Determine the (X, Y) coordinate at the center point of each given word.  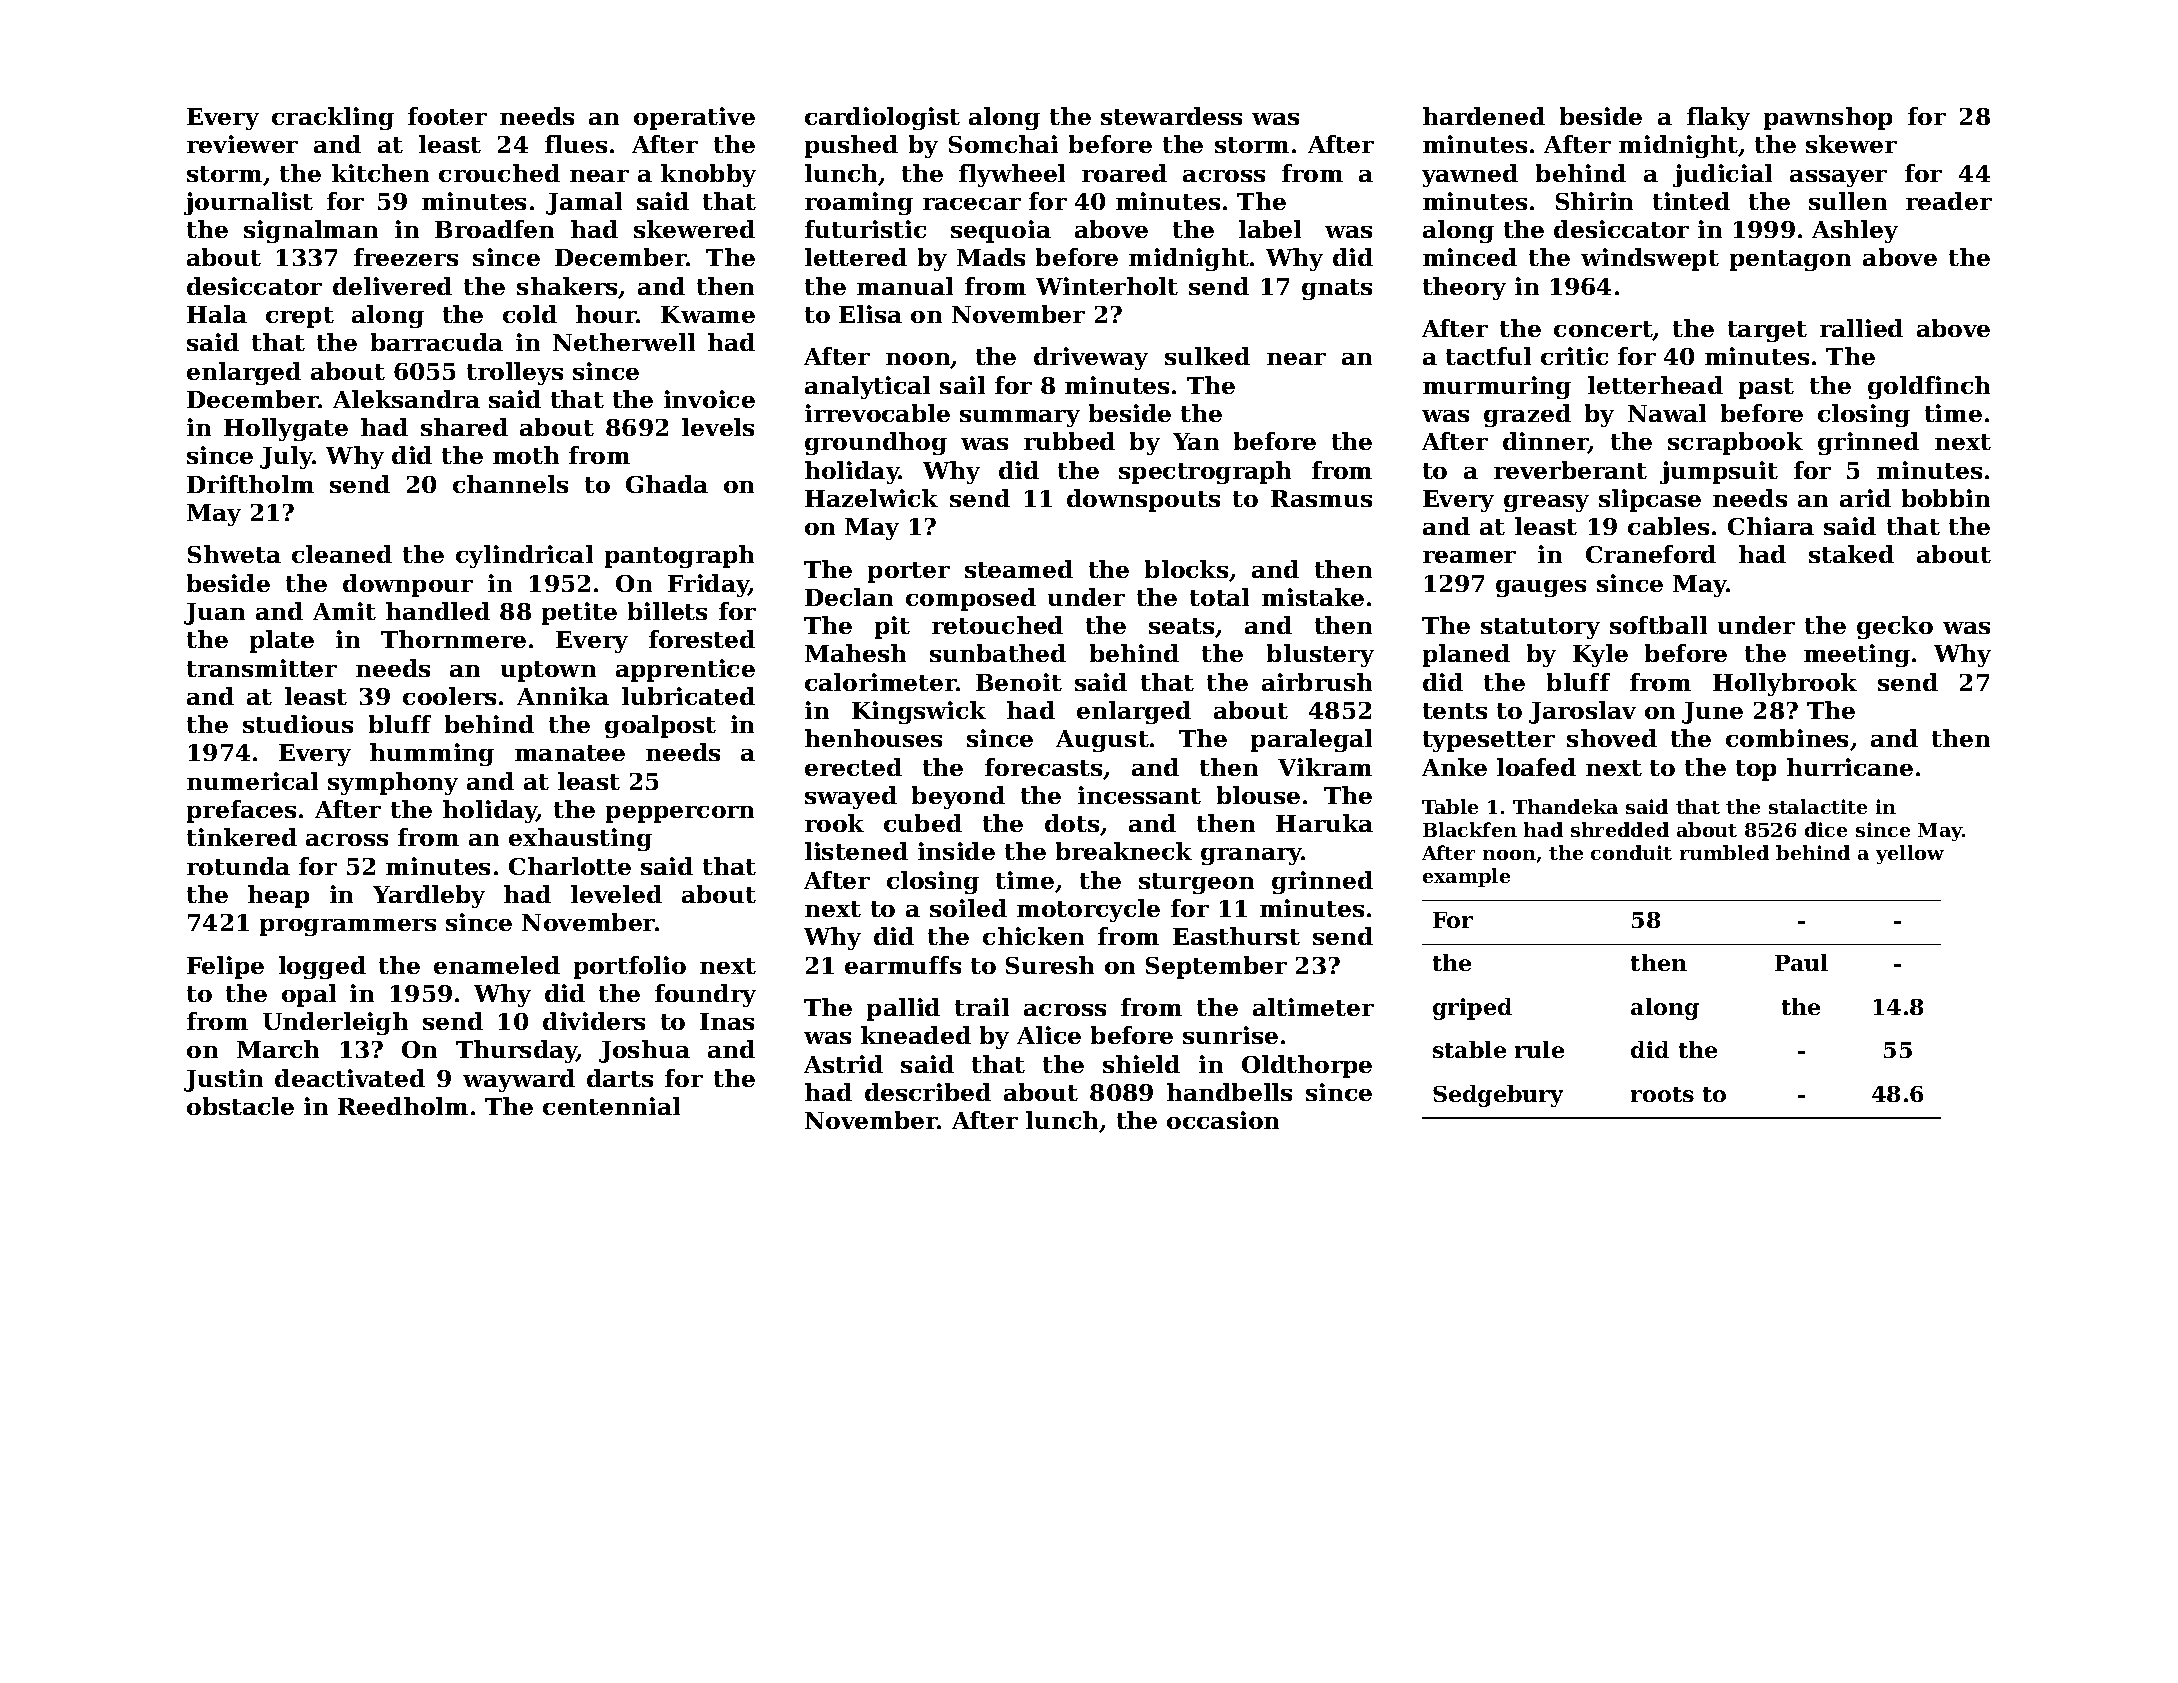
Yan (1196, 441)
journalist (248, 203)
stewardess (1171, 116)
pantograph (679, 556)
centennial (611, 1106)
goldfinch (1929, 387)
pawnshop (1828, 118)
